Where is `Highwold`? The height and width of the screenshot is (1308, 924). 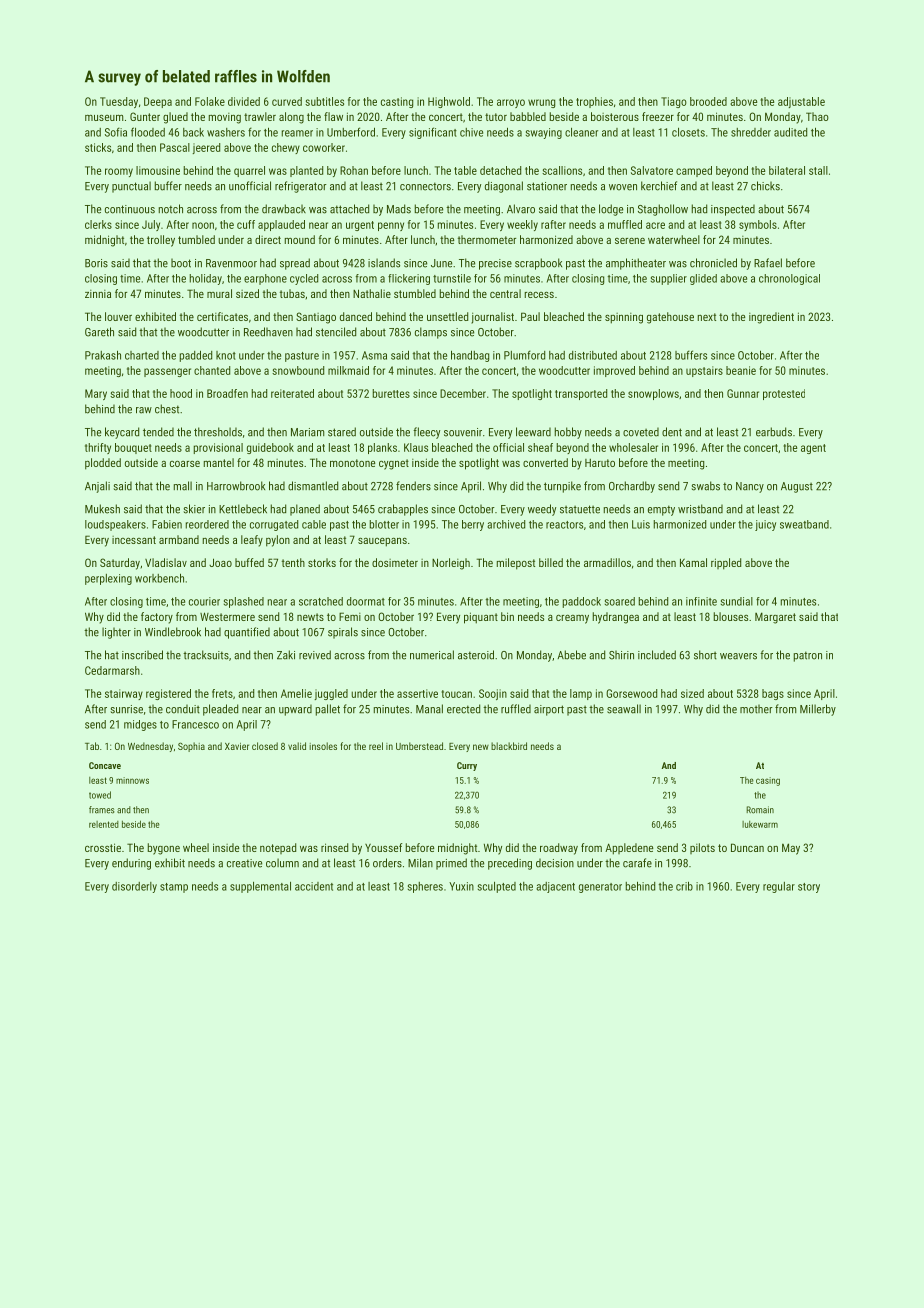 Highwold is located at coordinates (449, 102).
